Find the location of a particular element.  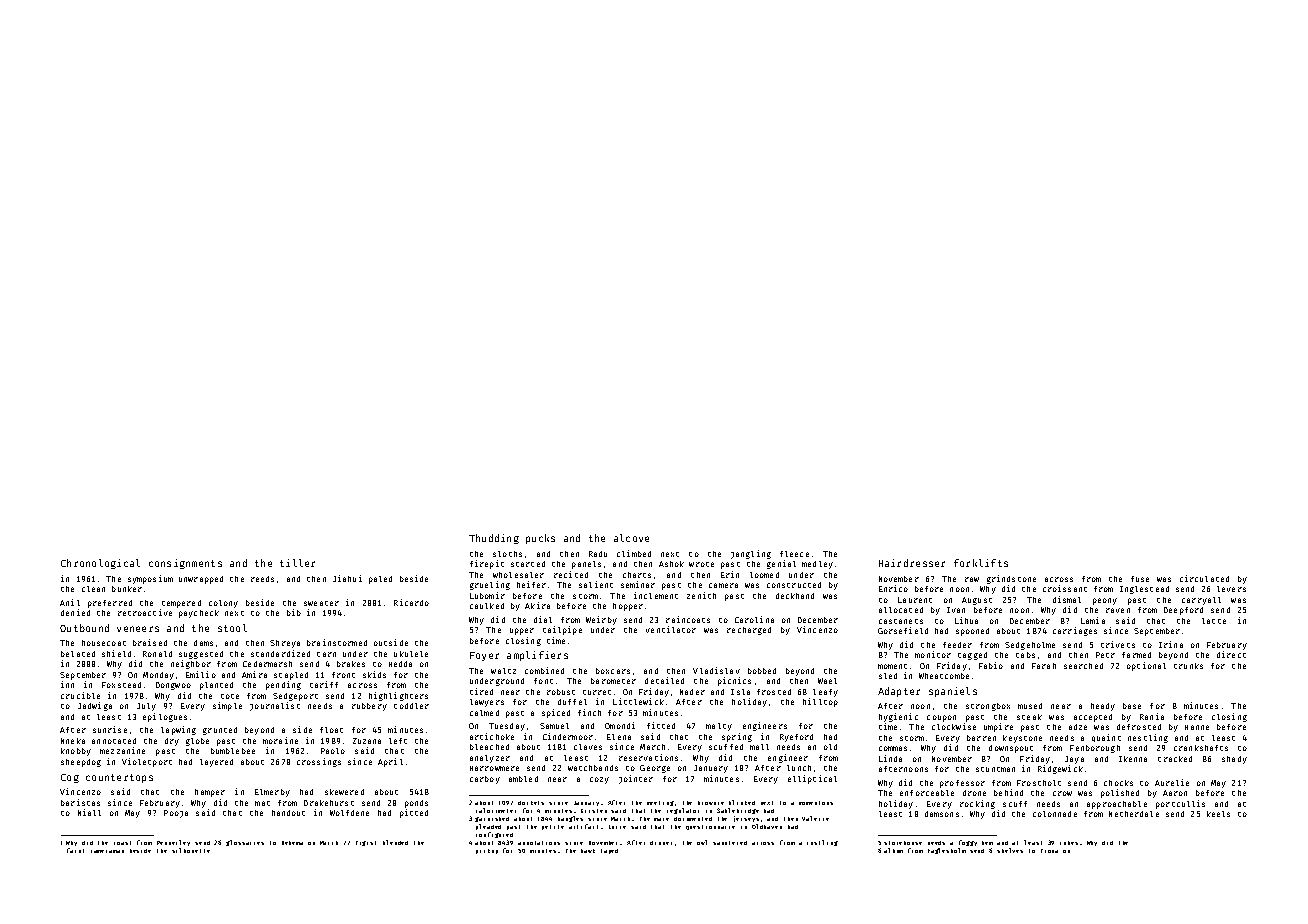

taped is located at coordinates (609, 851).
